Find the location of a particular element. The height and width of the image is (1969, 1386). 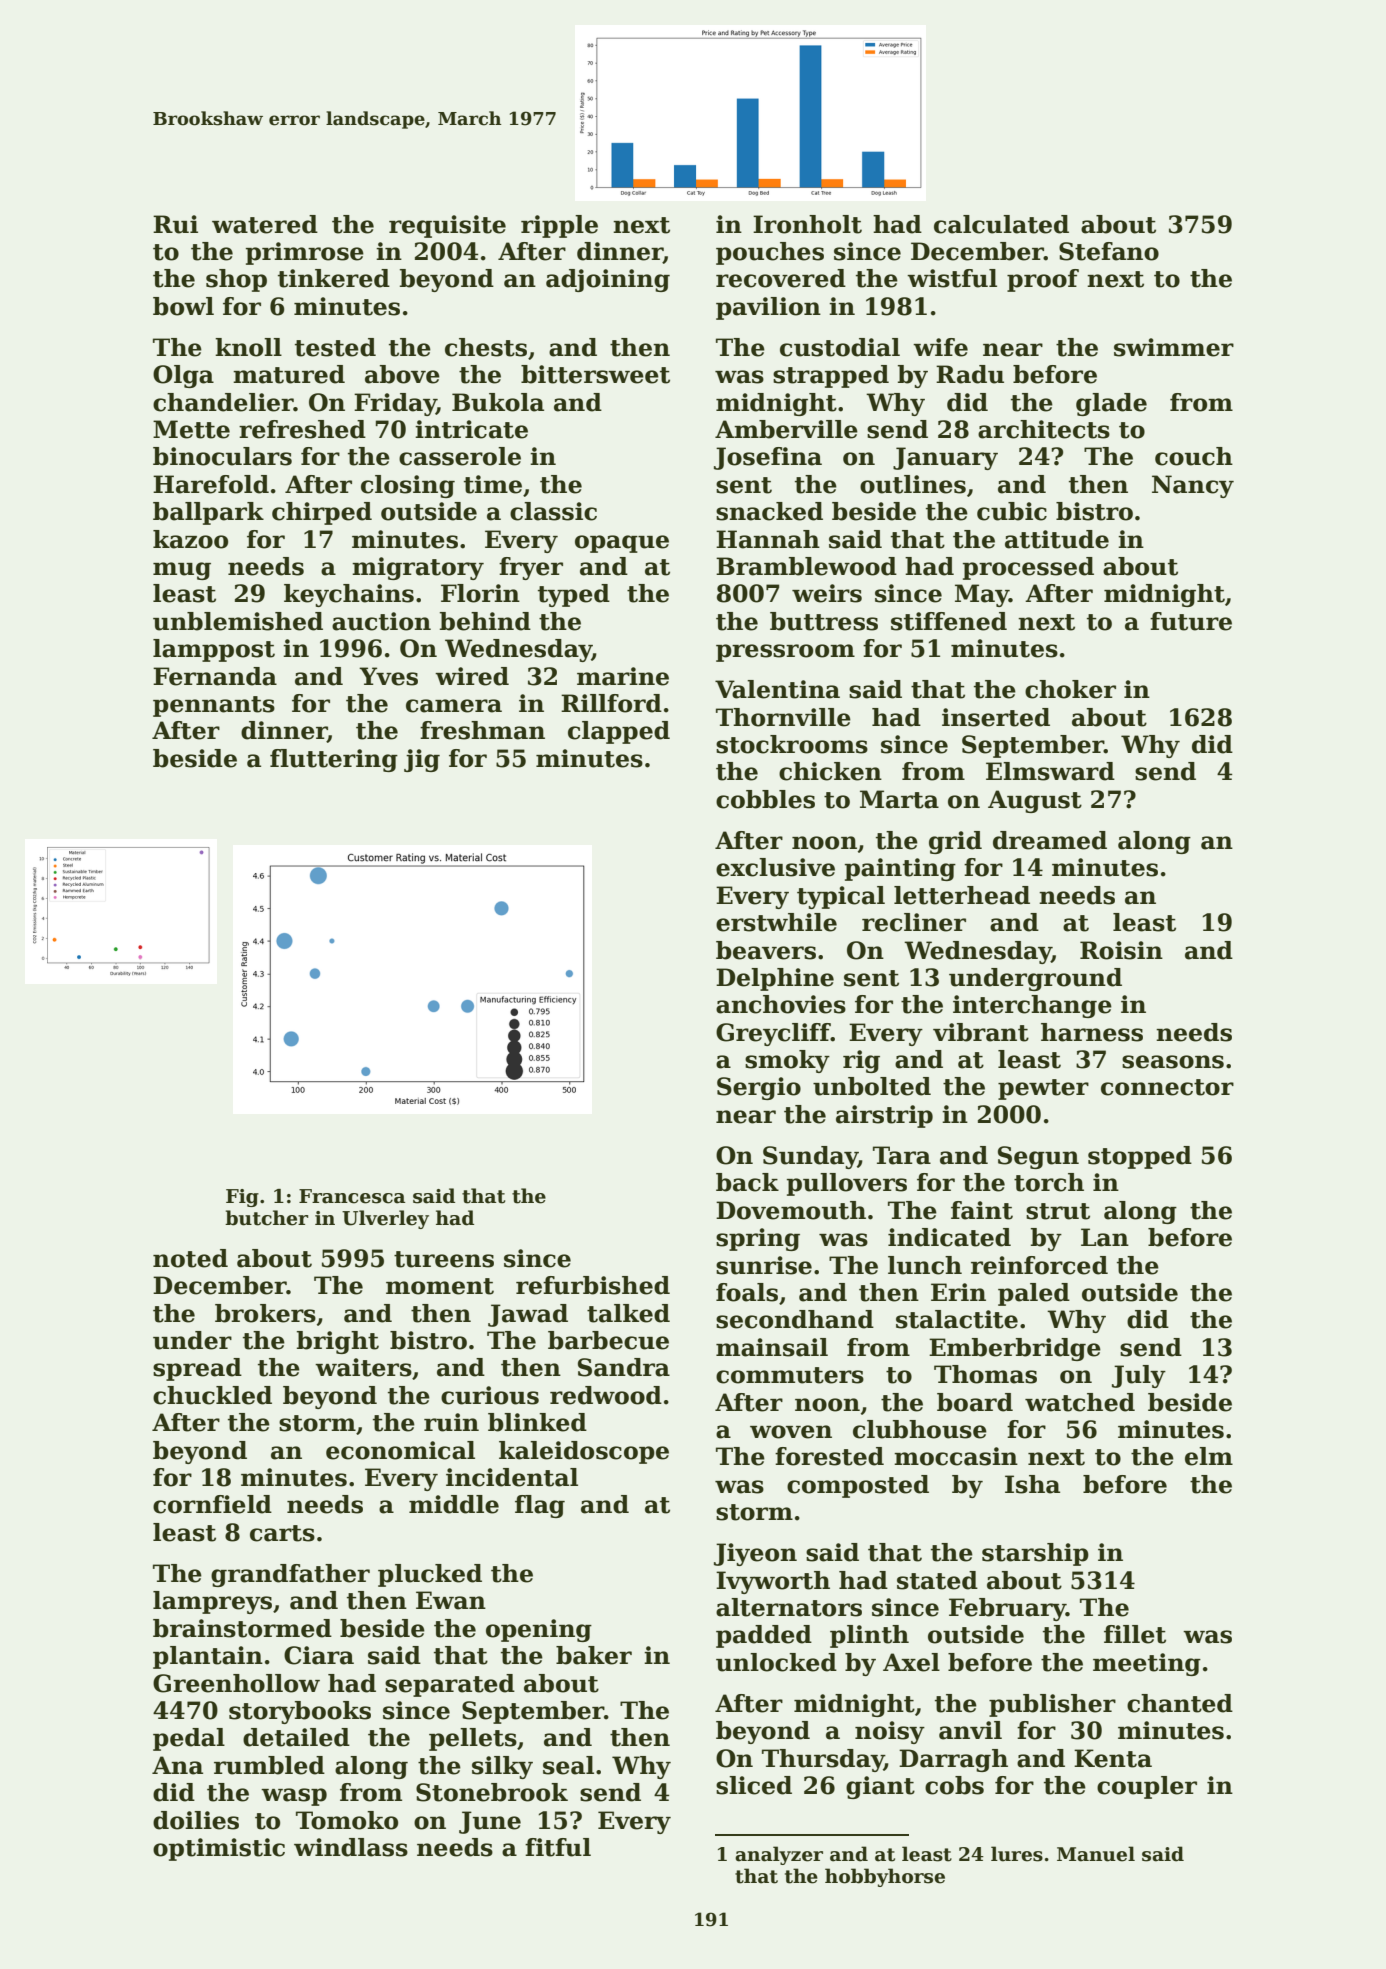

pennants is located at coordinates (214, 706).
